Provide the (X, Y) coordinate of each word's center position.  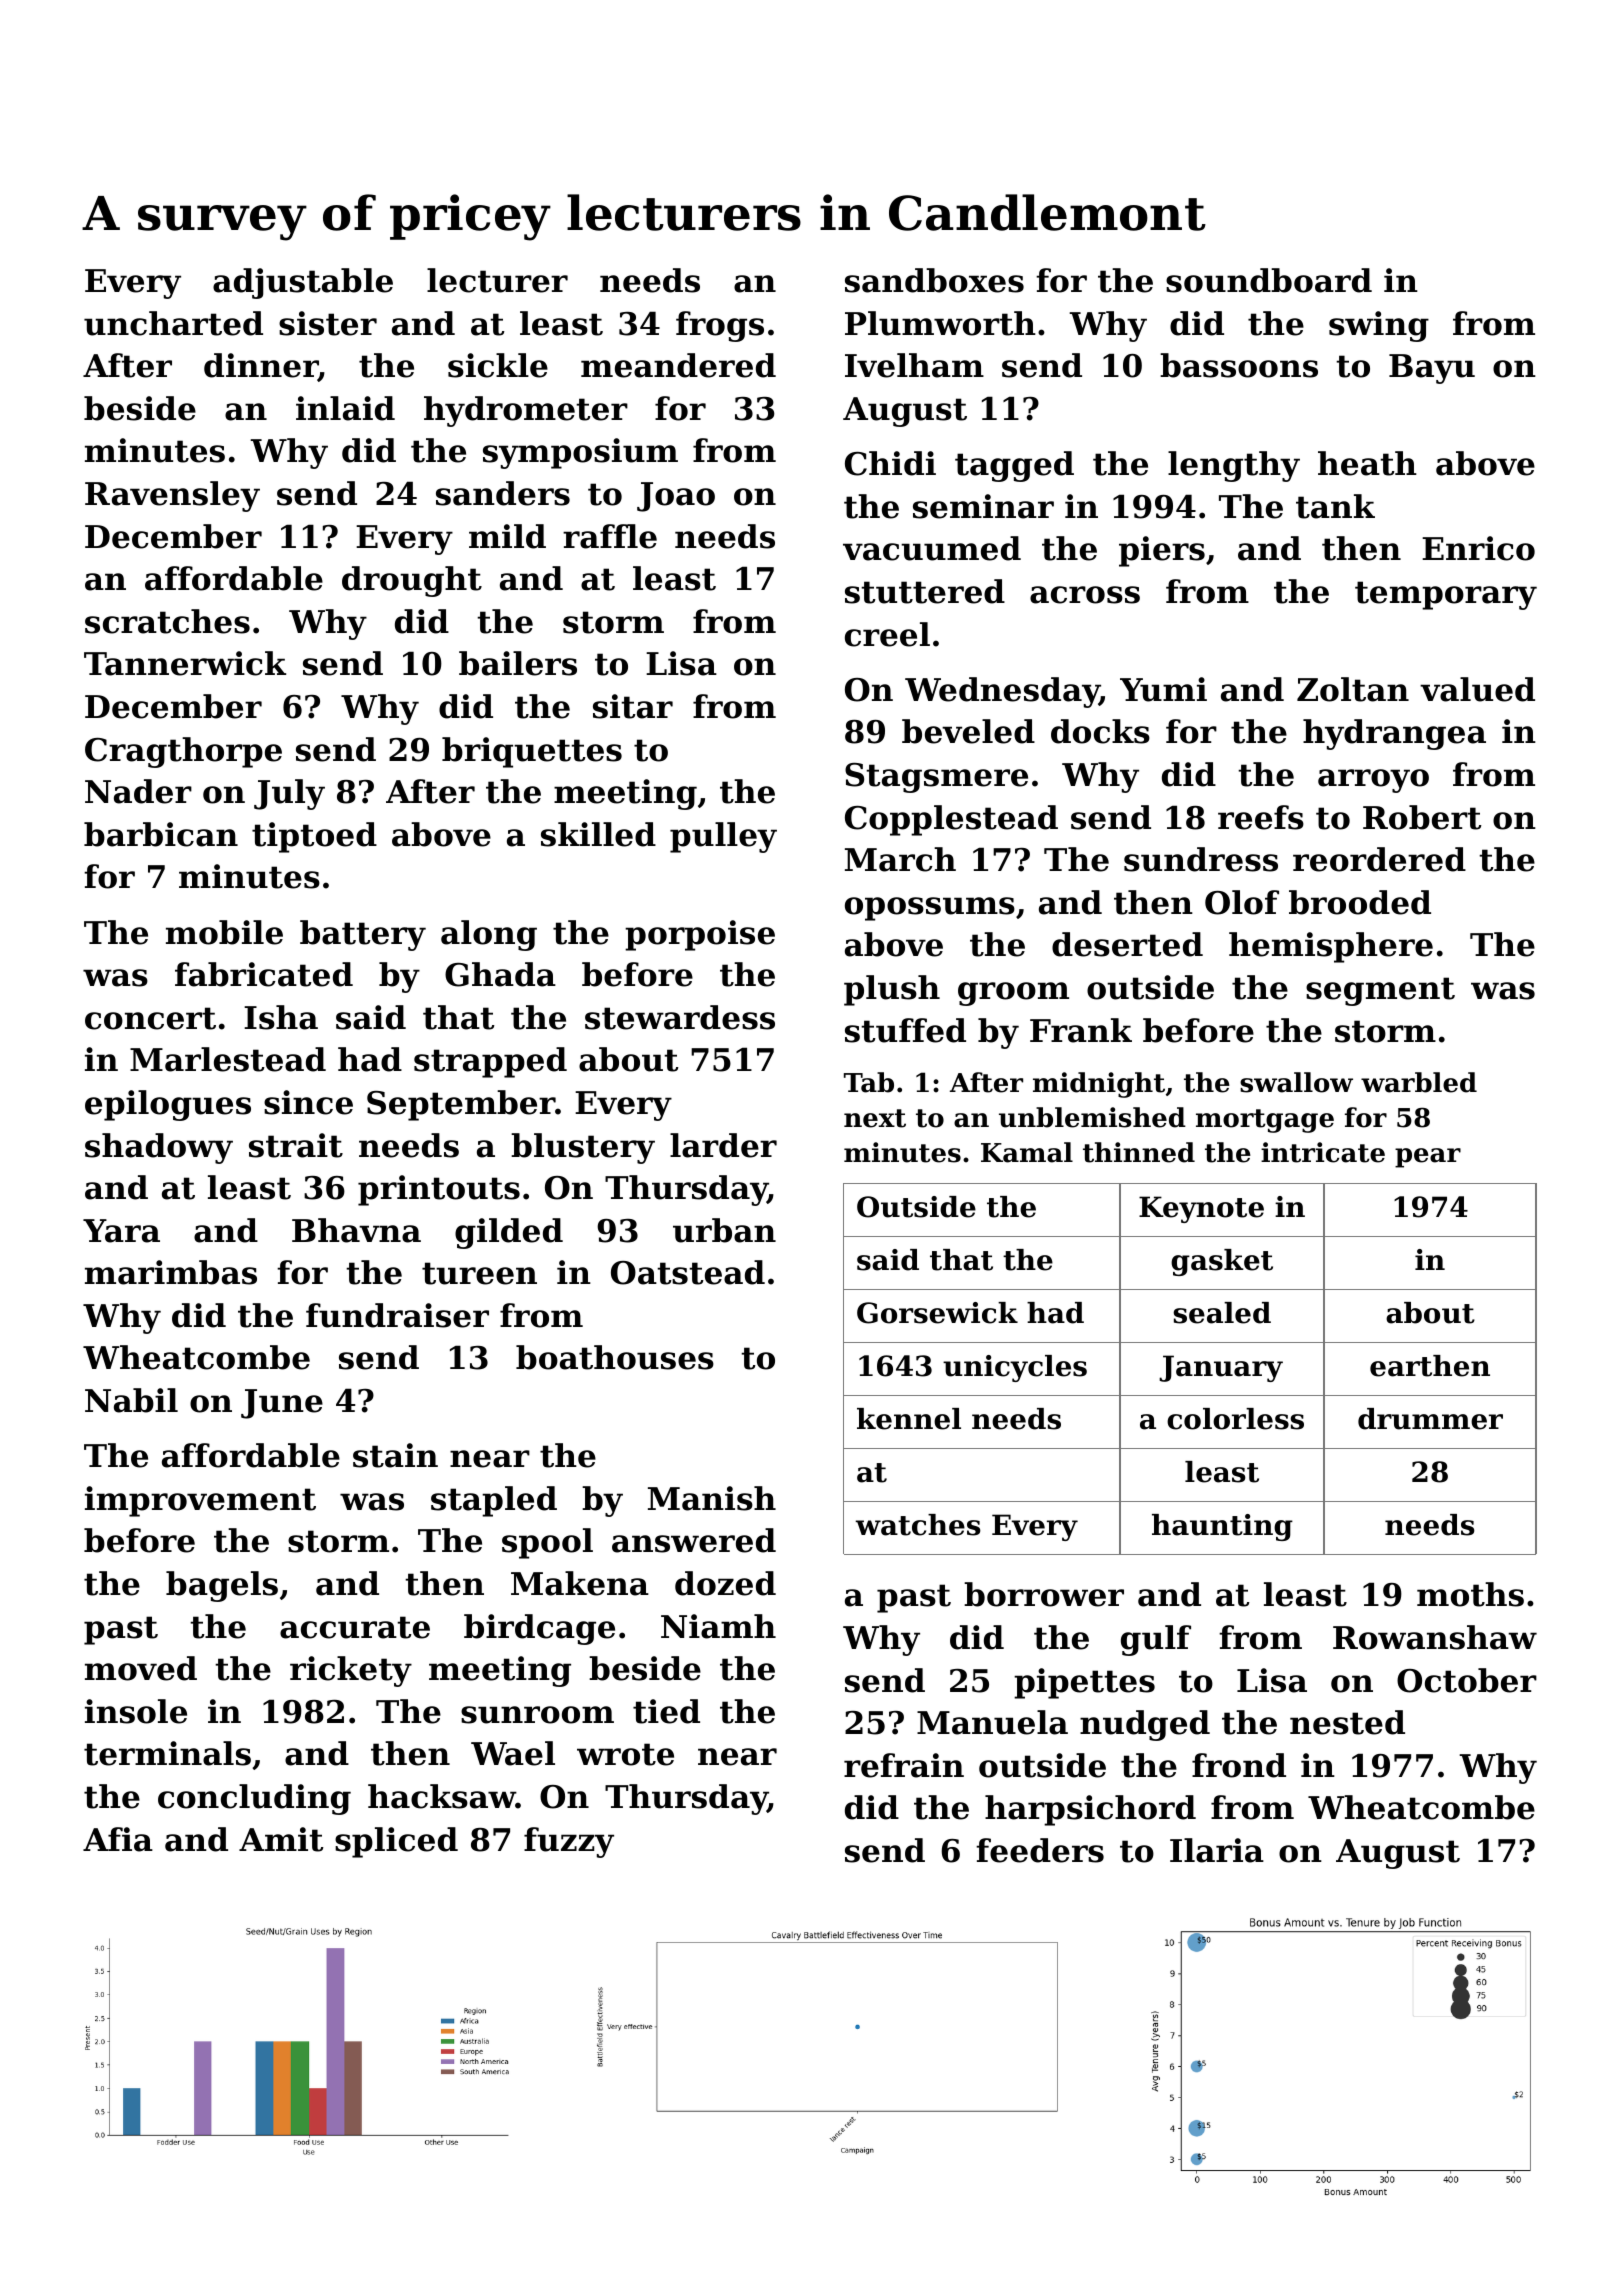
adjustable (303, 283)
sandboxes (934, 280)
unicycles (1015, 1368)
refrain (904, 1765)
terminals (167, 1753)
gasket (1222, 1262)
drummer (1430, 1419)
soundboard (1269, 280)
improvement (200, 1501)
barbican (161, 834)
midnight (1099, 1085)
